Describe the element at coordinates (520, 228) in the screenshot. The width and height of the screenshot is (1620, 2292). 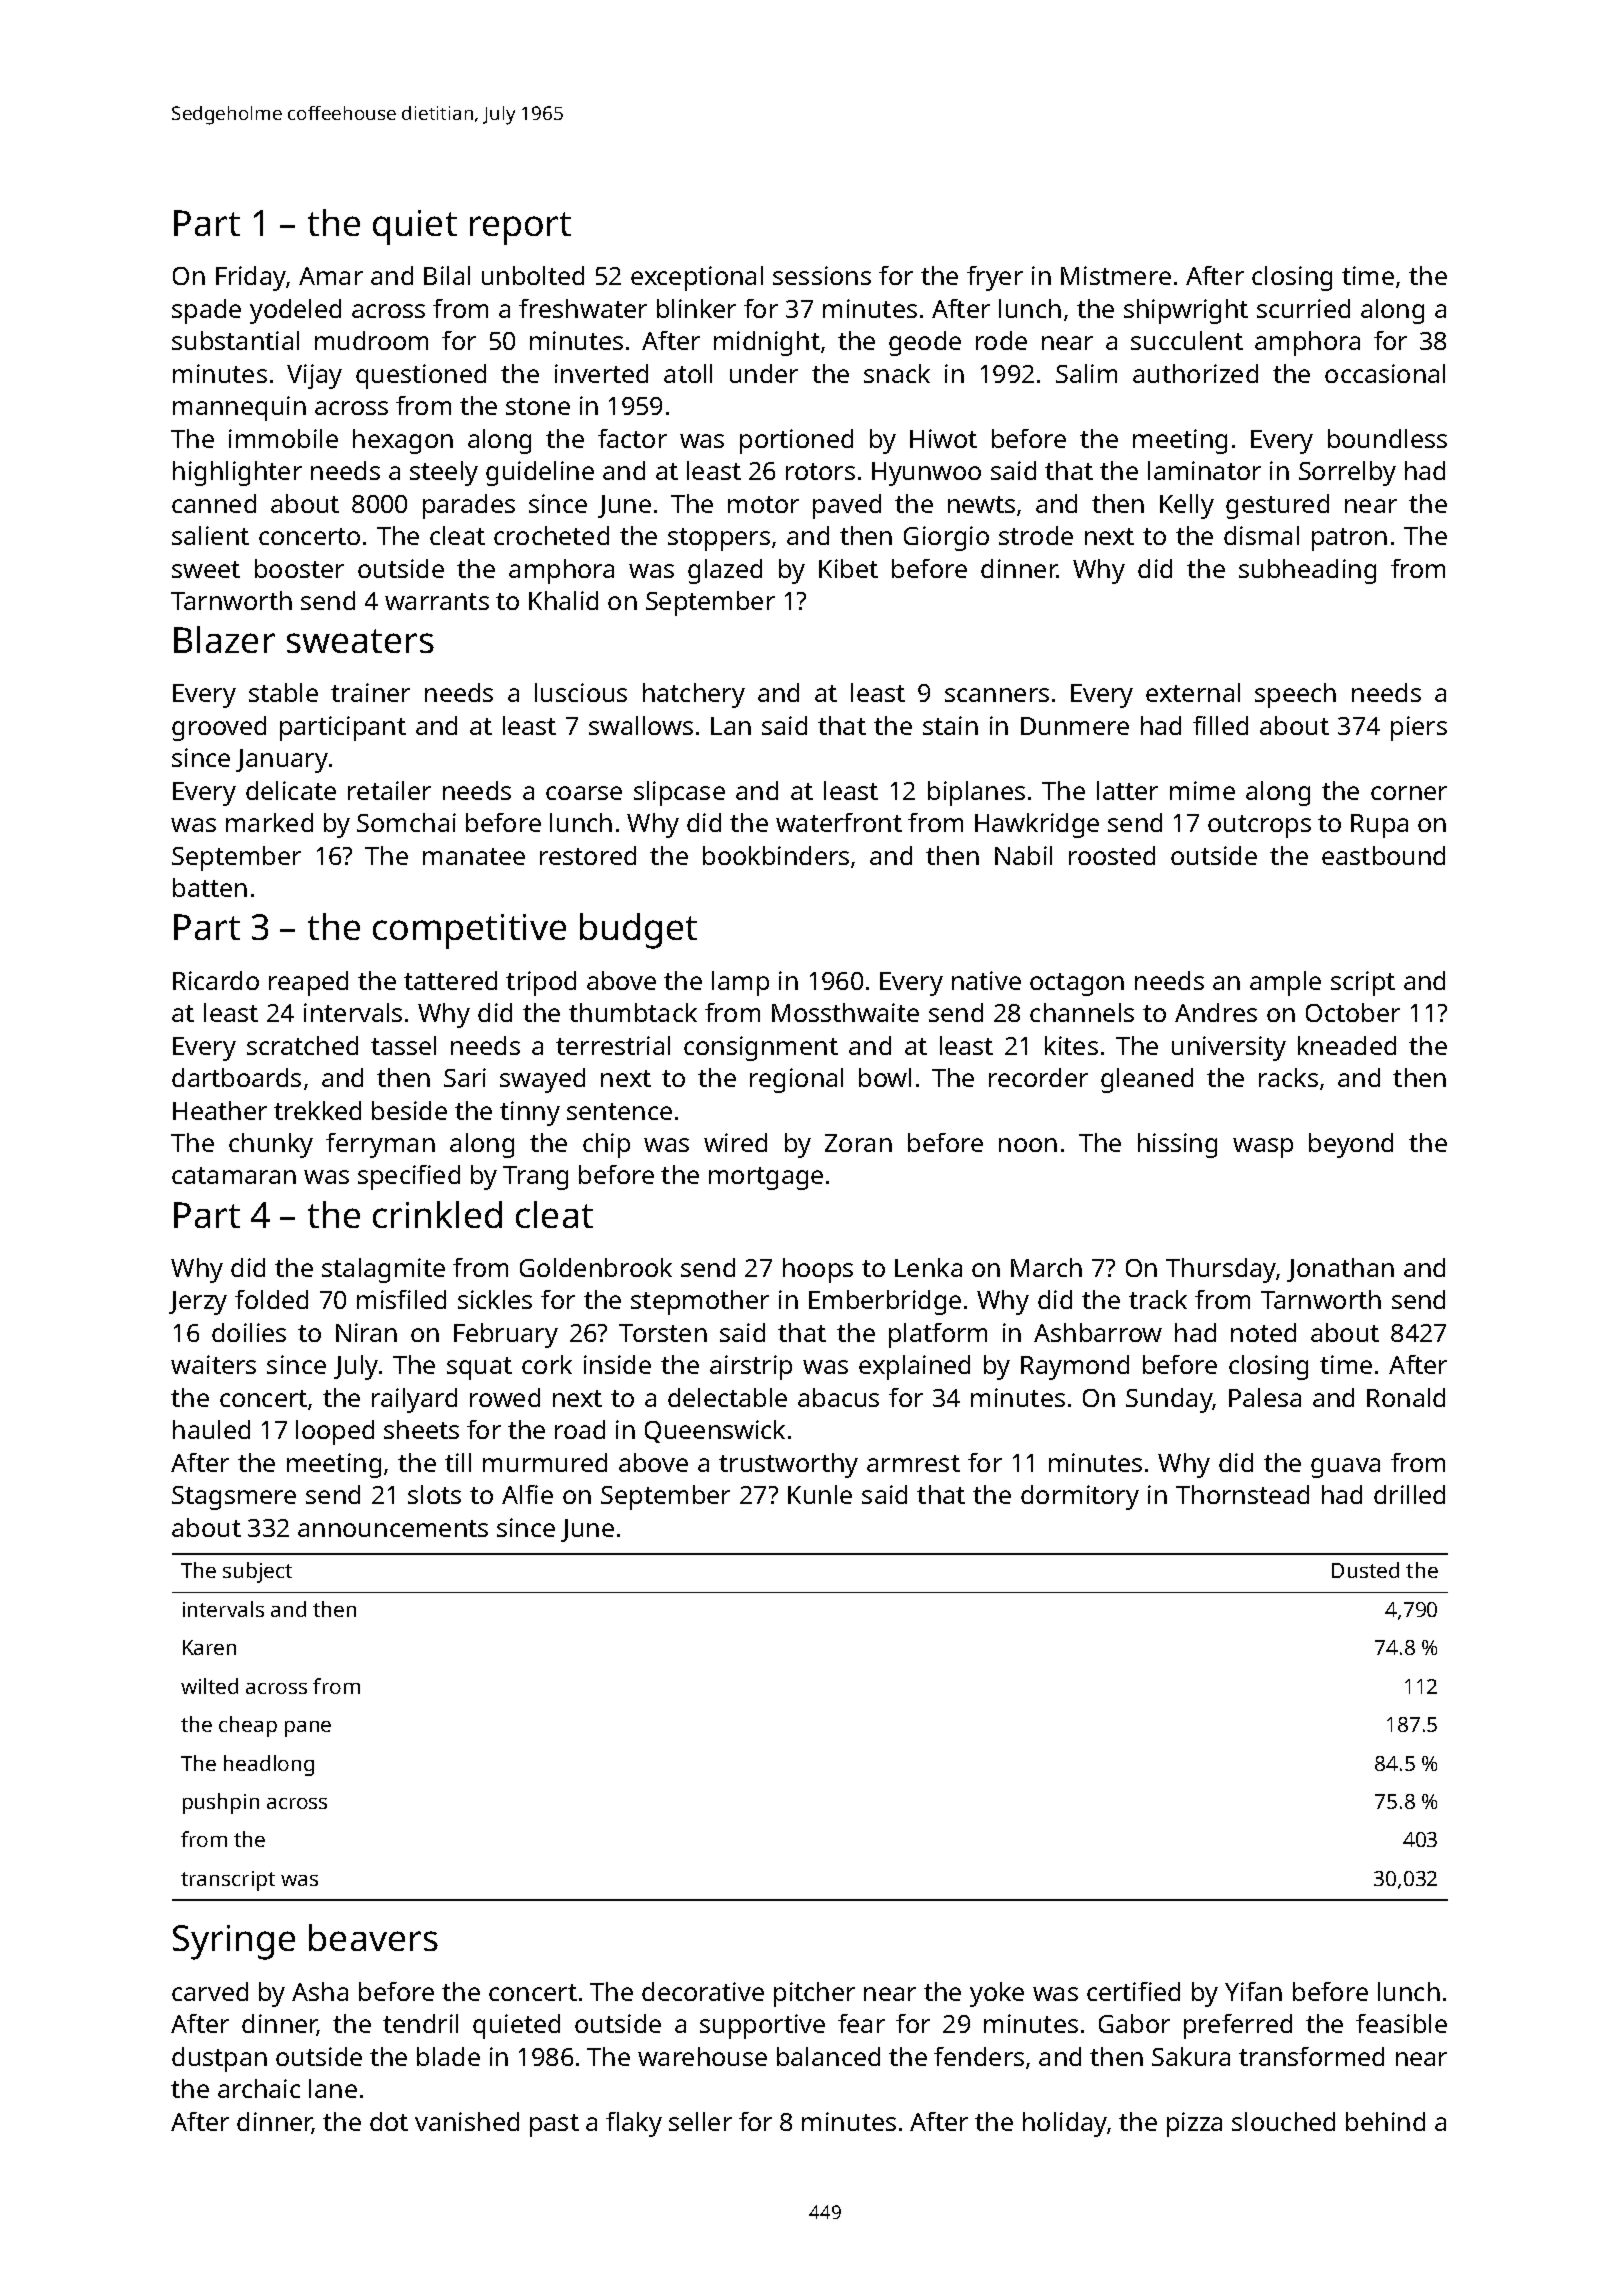
I see `report` at that location.
